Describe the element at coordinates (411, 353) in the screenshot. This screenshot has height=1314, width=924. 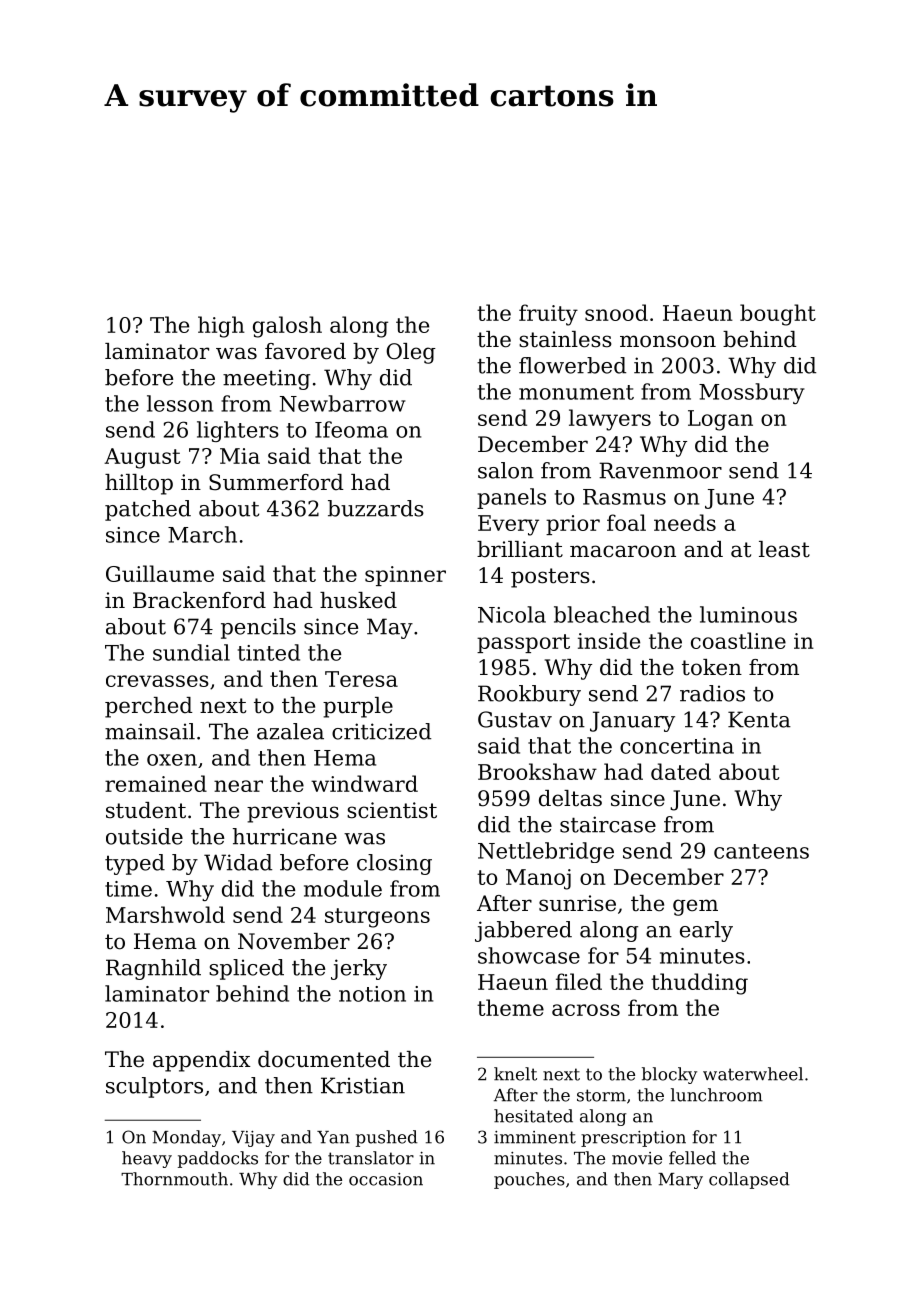
I see `Oleg` at that location.
